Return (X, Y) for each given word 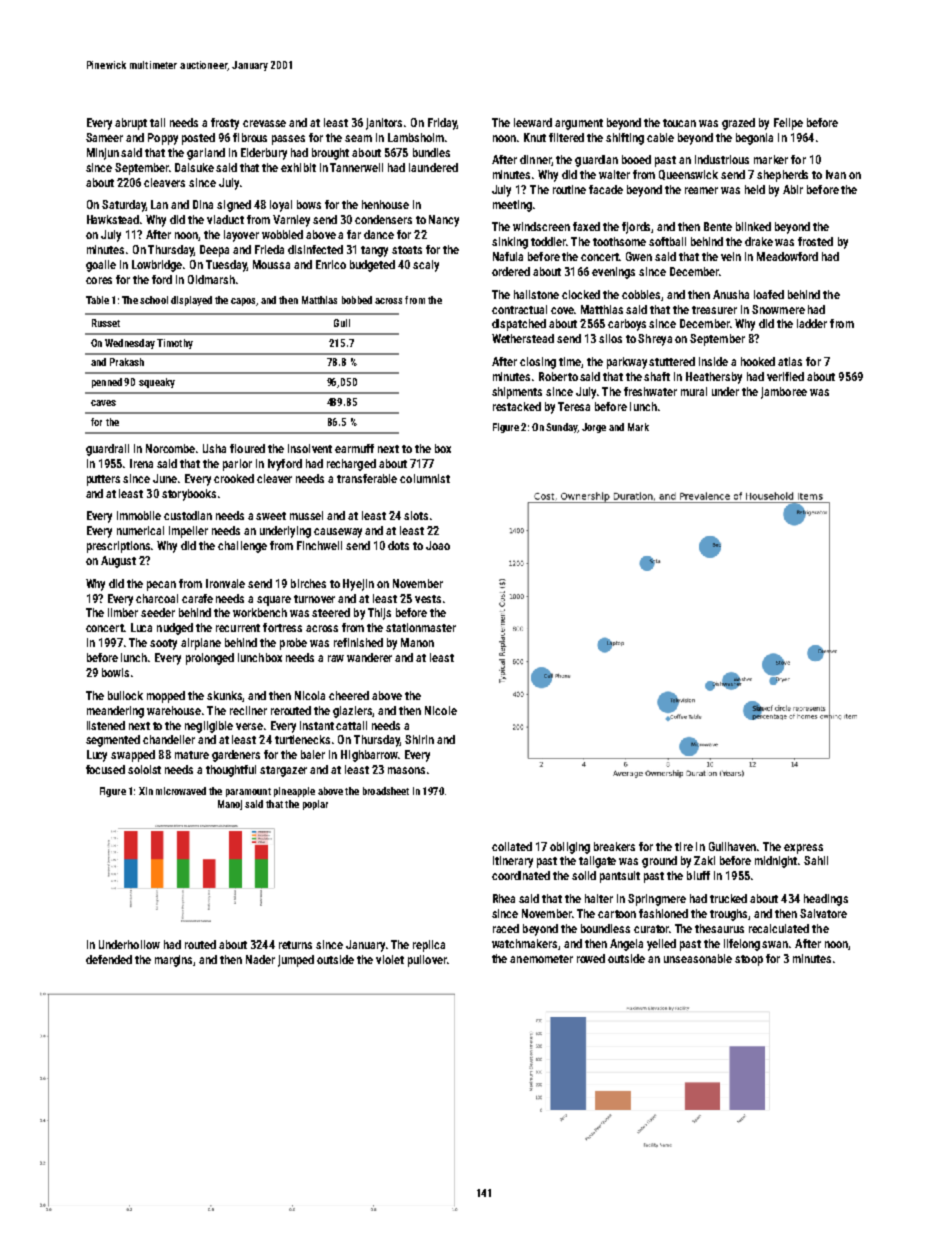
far (354, 234)
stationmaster (421, 627)
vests (428, 599)
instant (317, 725)
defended (109, 959)
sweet (271, 516)
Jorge (594, 428)
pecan (161, 586)
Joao (438, 545)
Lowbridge (157, 266)
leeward (533, 122)
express (803, 849)
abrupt (131, 124)
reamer (701, 190)
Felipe (788, 124)
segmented (113, 741)
